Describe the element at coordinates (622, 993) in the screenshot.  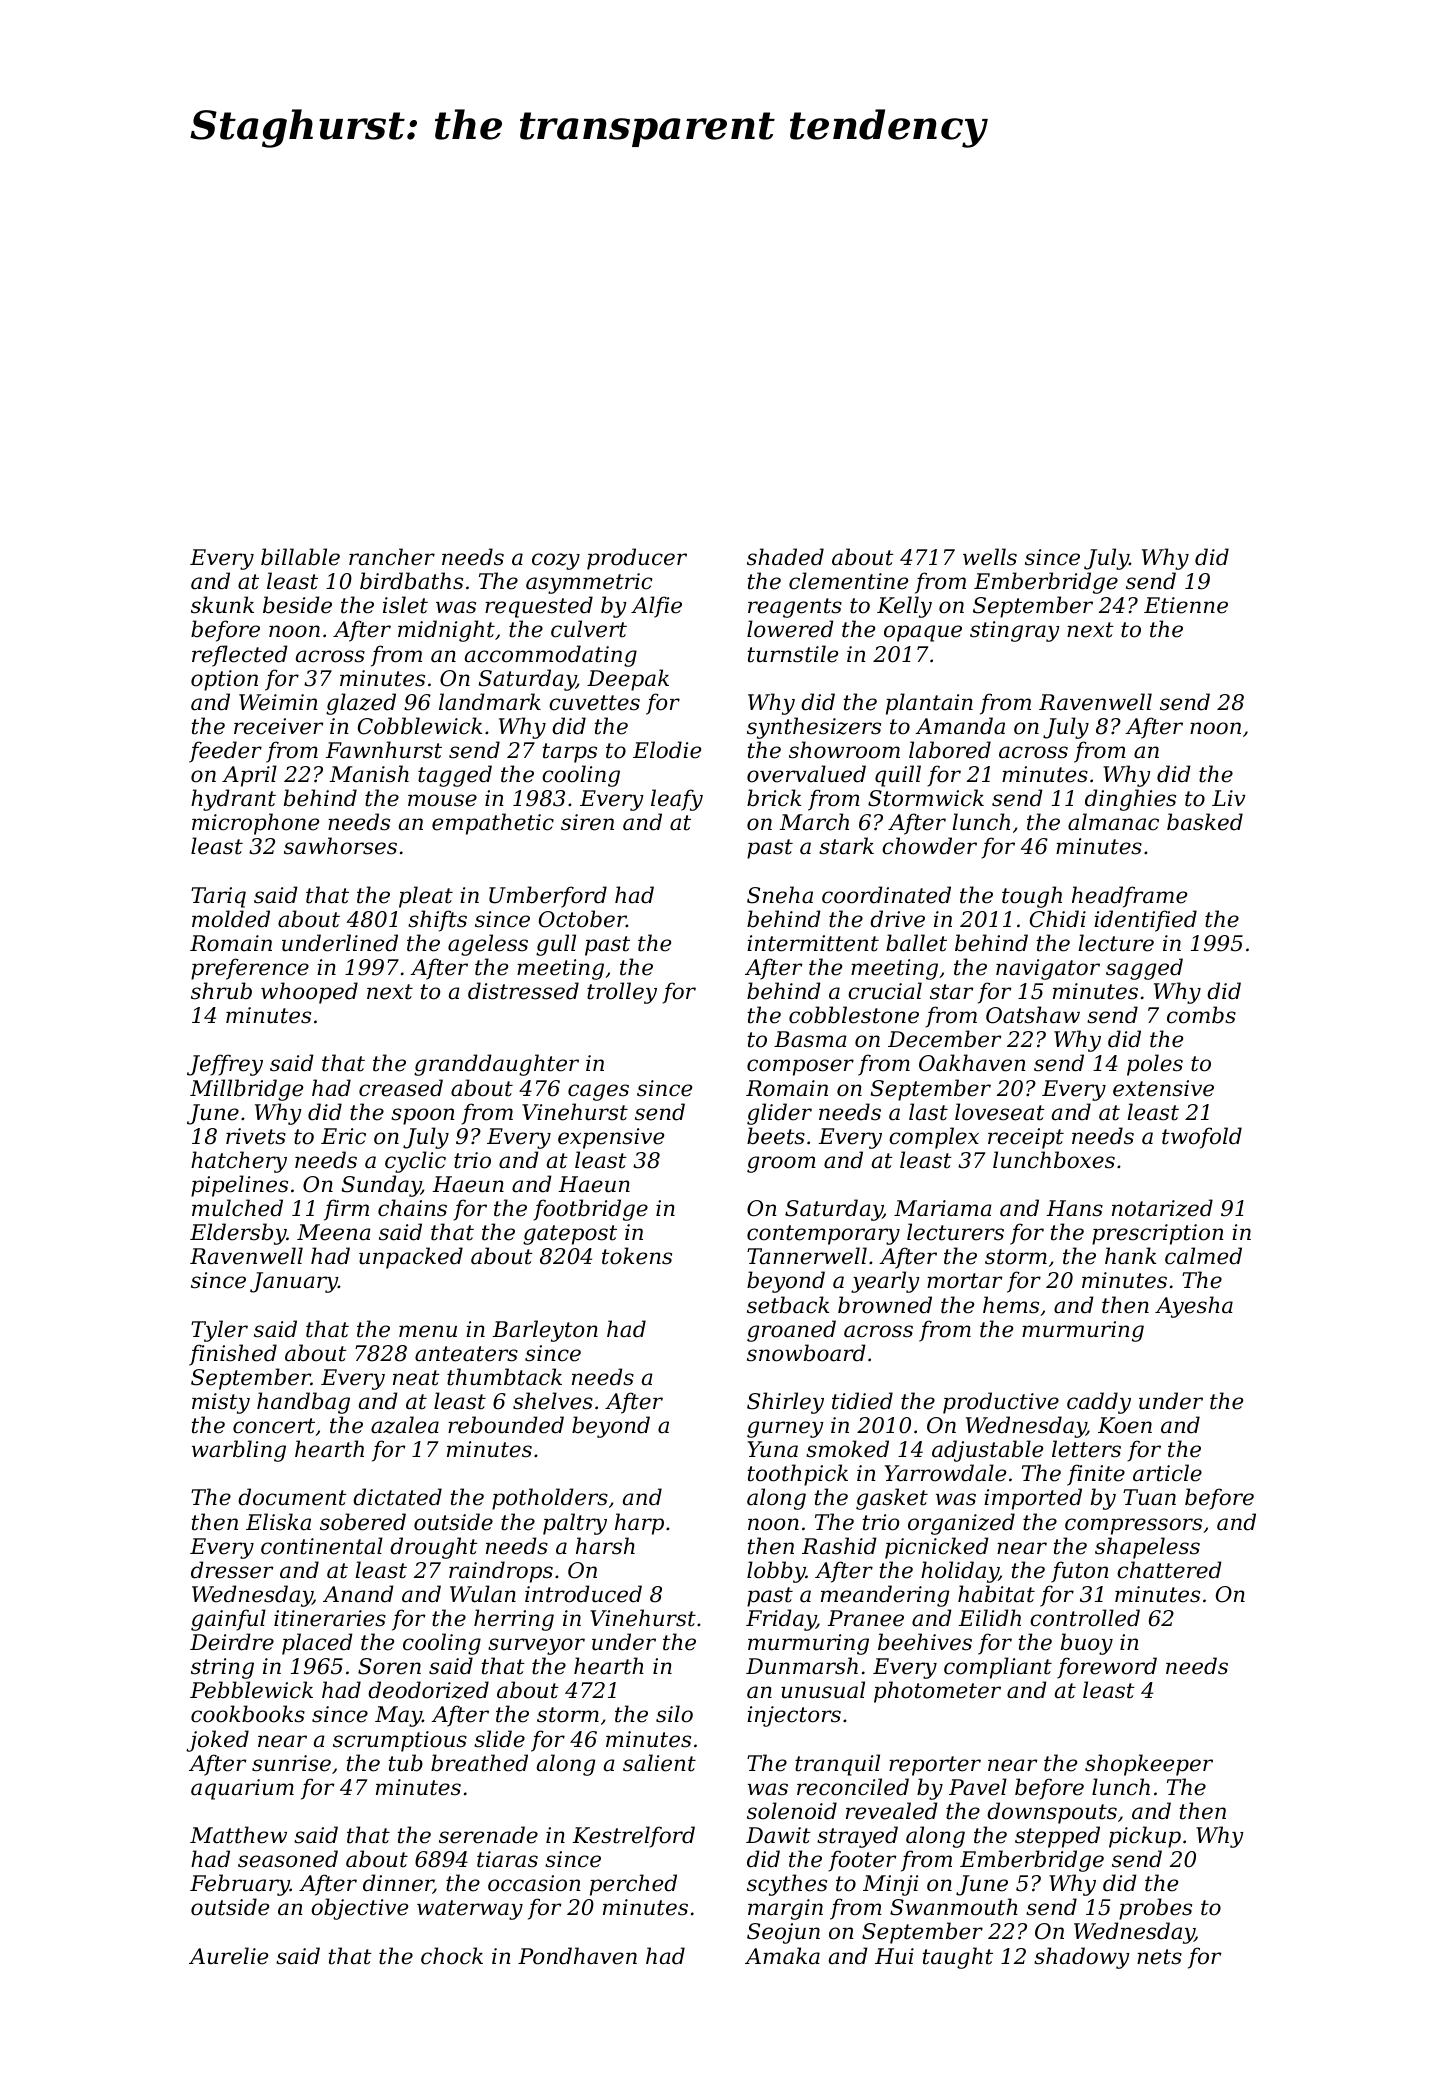
I see `trolley` at that location.
